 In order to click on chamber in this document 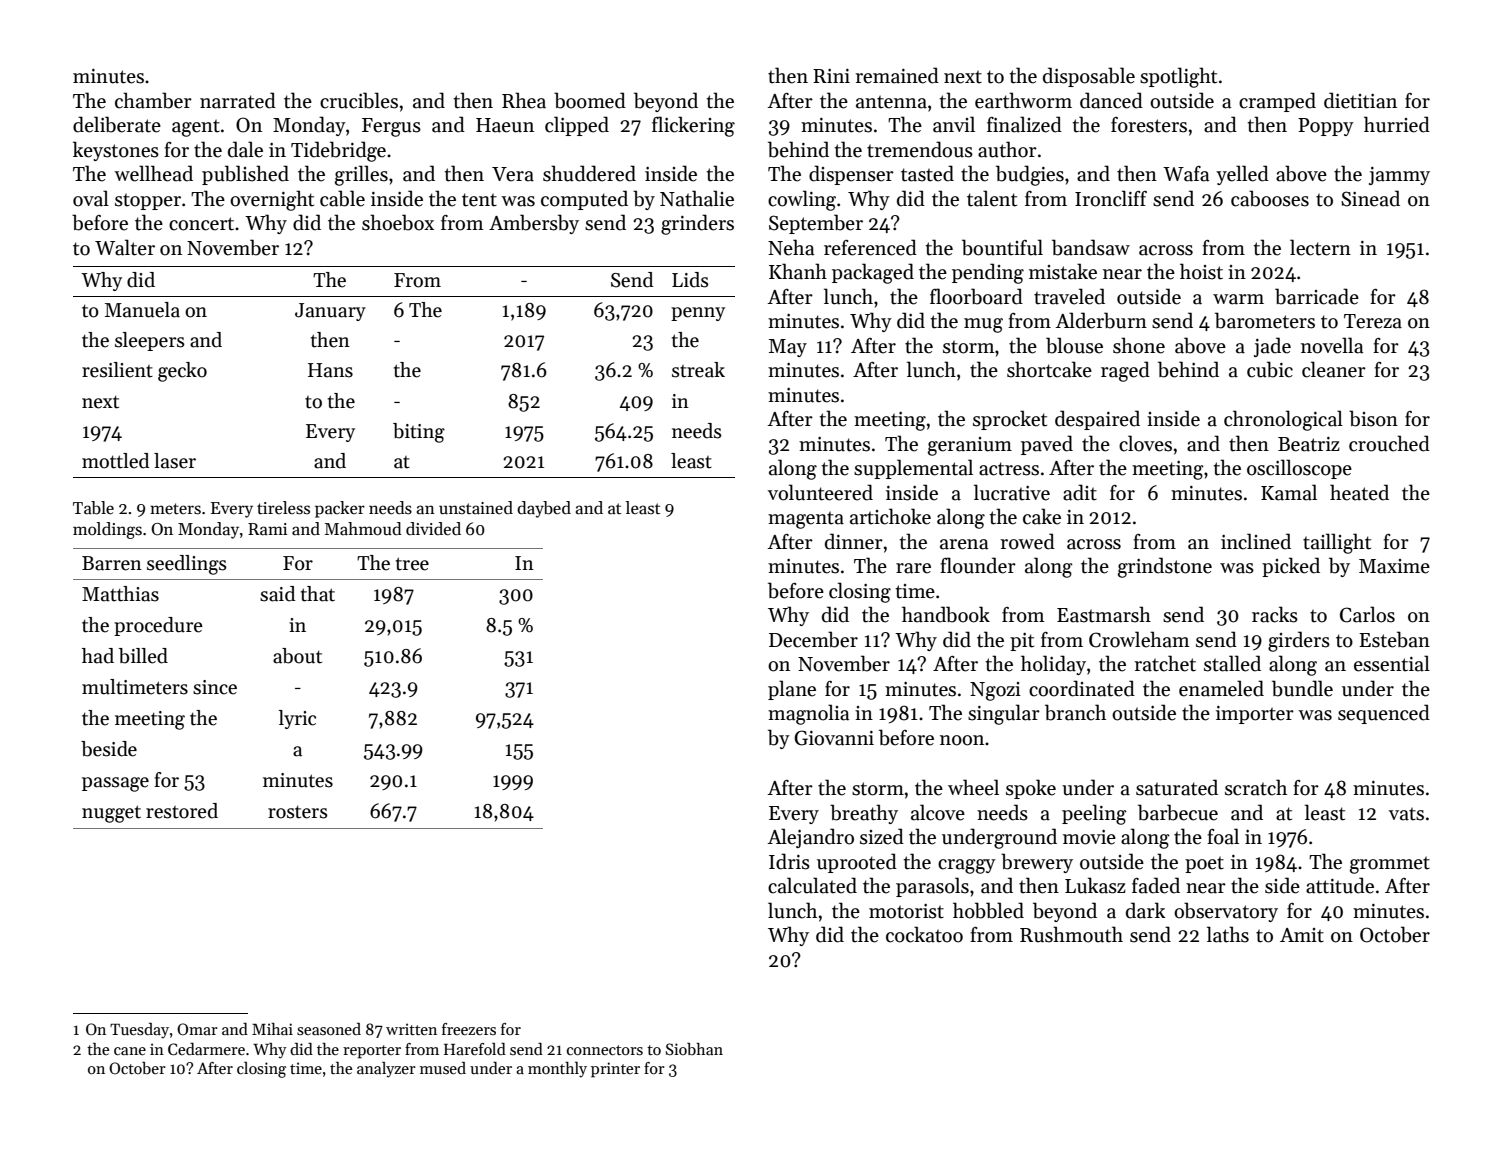, I will do `click(153, 100)`.
